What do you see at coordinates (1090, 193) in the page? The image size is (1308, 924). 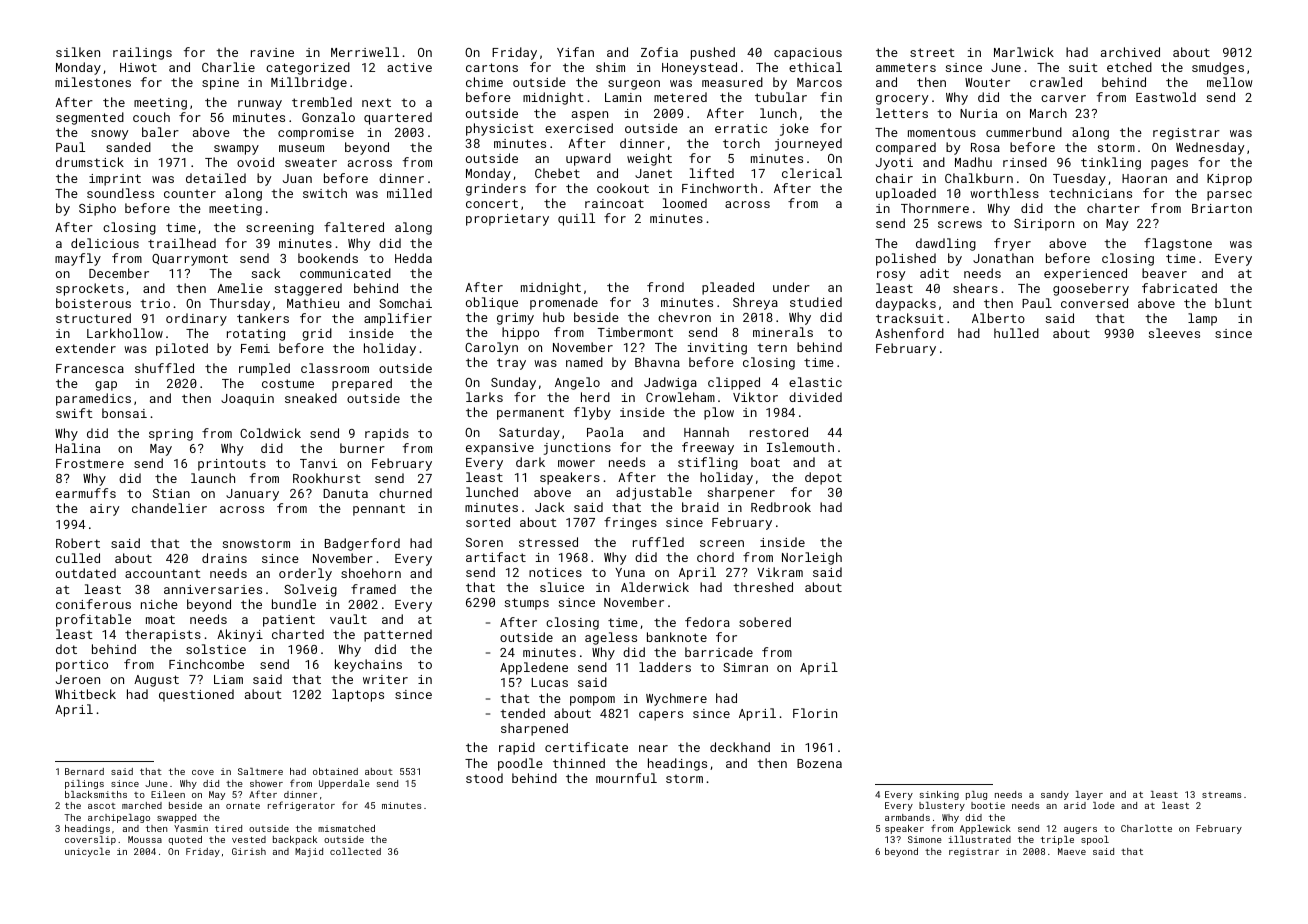 I see `technicians` at bounding box center [1090, 193].
